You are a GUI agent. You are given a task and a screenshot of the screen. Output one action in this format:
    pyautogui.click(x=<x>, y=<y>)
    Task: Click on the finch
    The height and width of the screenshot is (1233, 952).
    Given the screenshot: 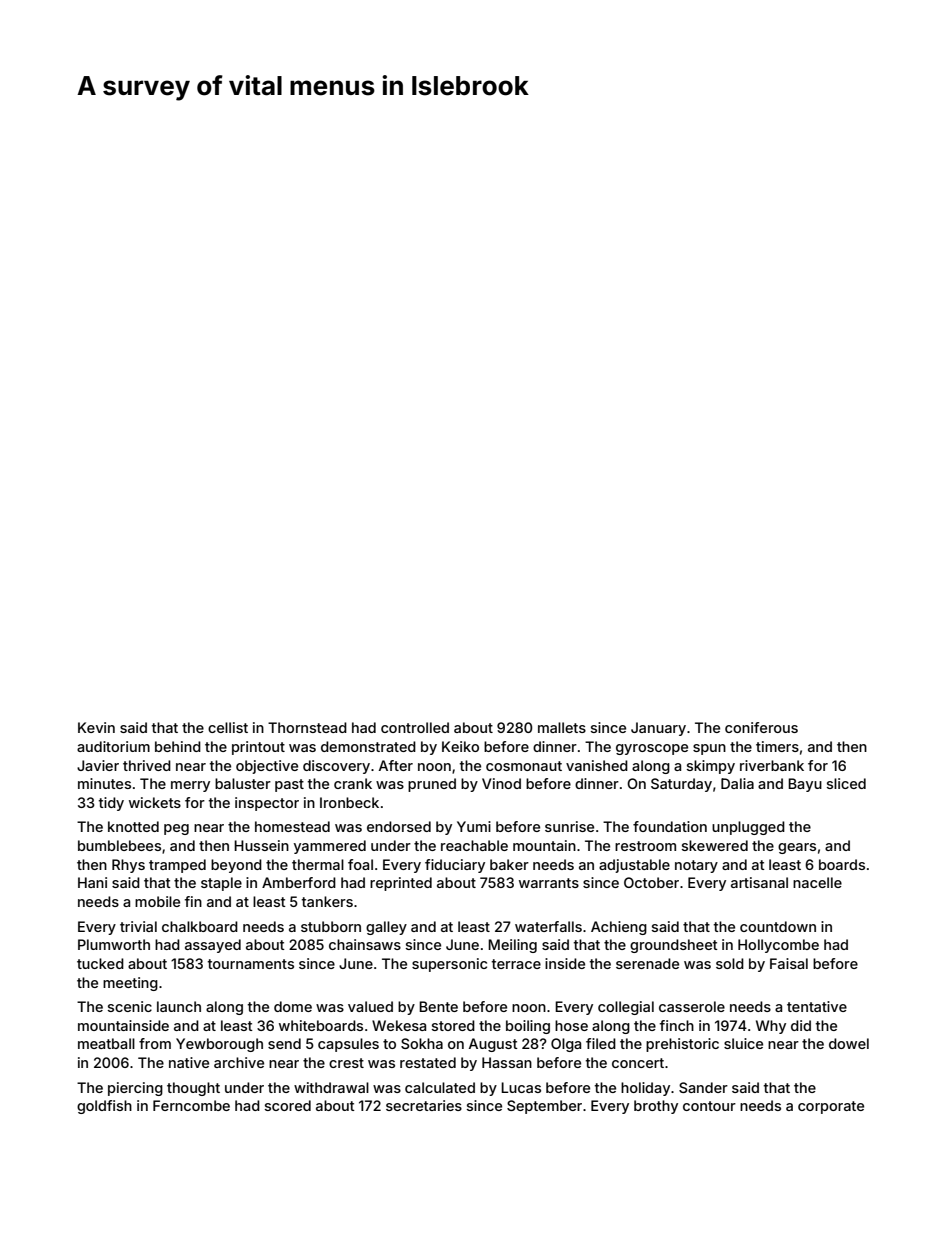 What is the action you would take?
    pyautogui.click(x=677, y=1025)
